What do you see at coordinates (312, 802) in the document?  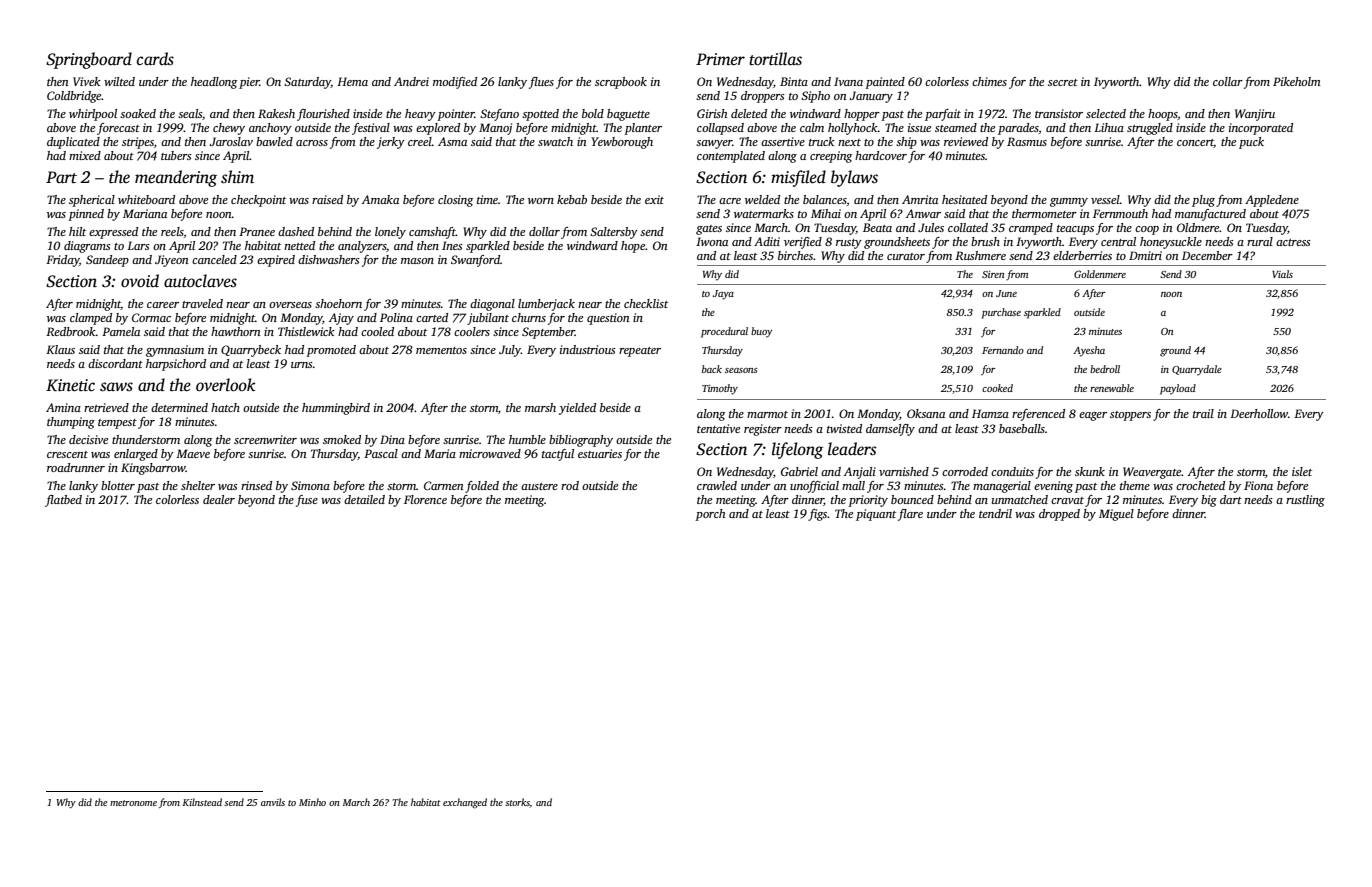 I see `Minho` at bounding box center [312, 802].
